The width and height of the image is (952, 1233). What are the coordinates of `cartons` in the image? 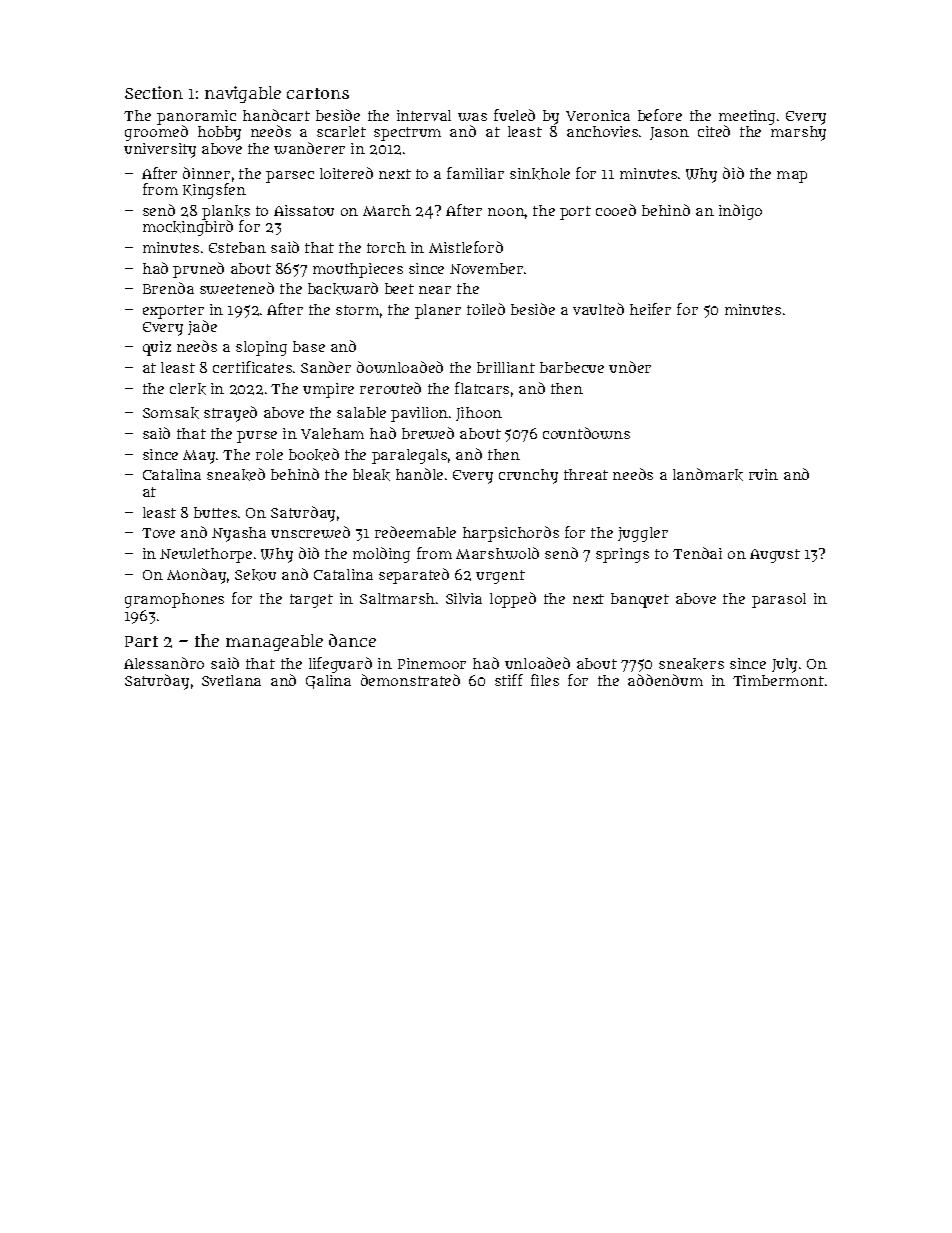 It's located at (318, 93).
